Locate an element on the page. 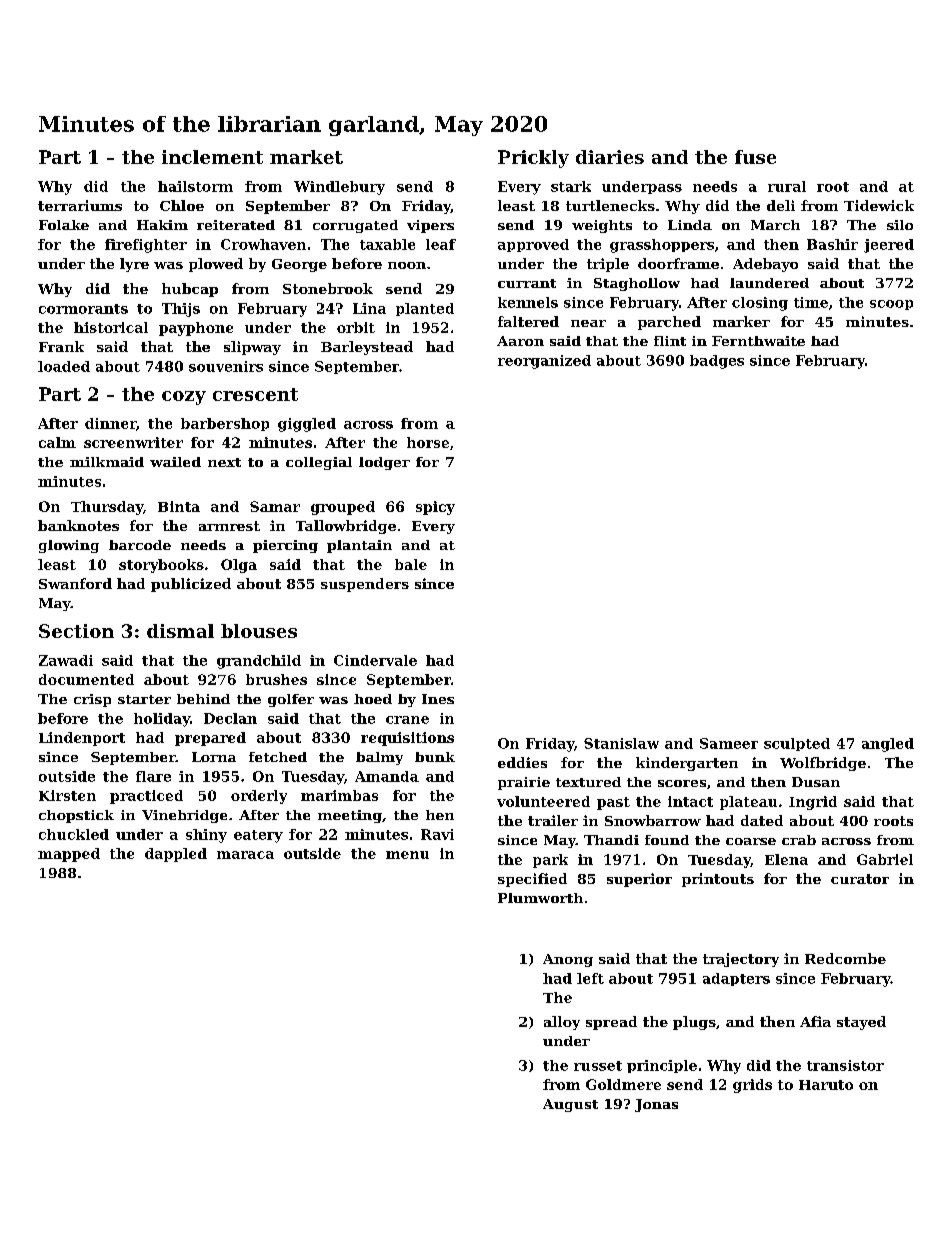  lyre is located at coordinates (134, 265).
